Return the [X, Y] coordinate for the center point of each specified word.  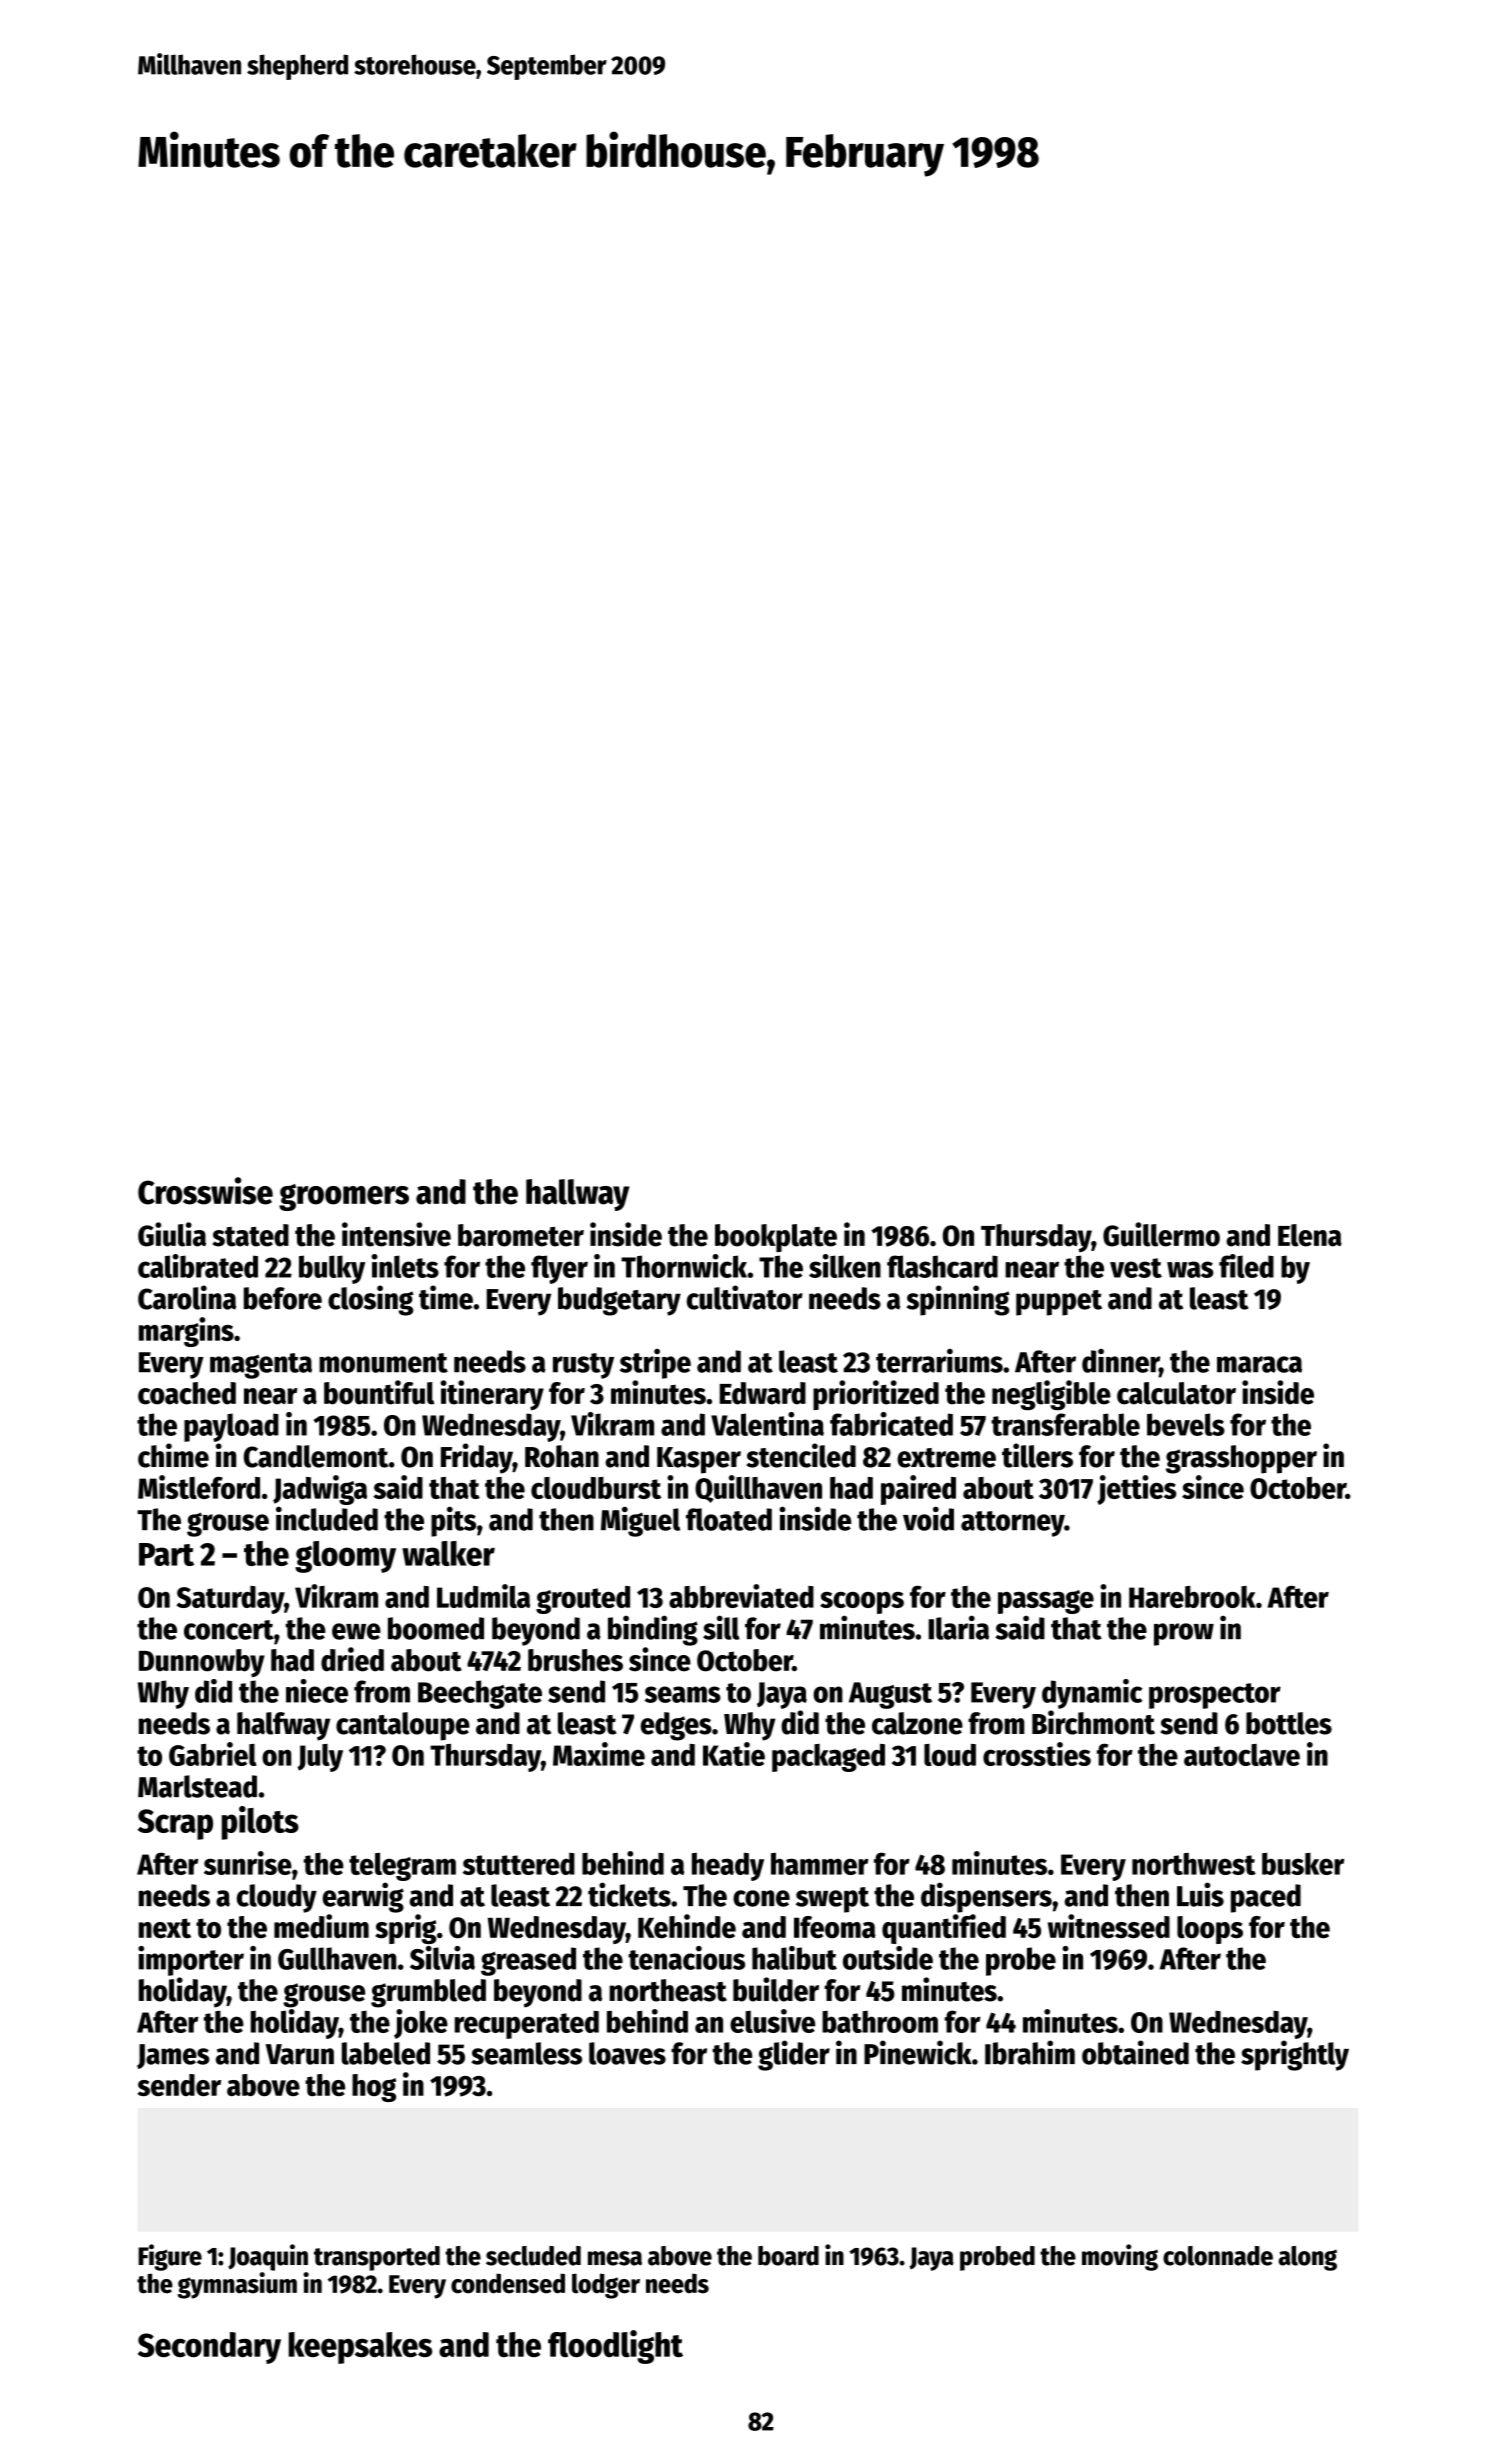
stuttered [519, 1864]
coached [187, 1393]
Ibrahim [1030, 2052]
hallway [577, 1195]
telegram [402, 1867]
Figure [170, 2257]
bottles [1289, 1723]
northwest [1194, 1864]
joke [421, 2024]
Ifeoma [835, 1927]
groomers [344, 1197]
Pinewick [918, 2052]
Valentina [767, 1424]
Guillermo [1161, 1234]
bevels [1186, 1424]
